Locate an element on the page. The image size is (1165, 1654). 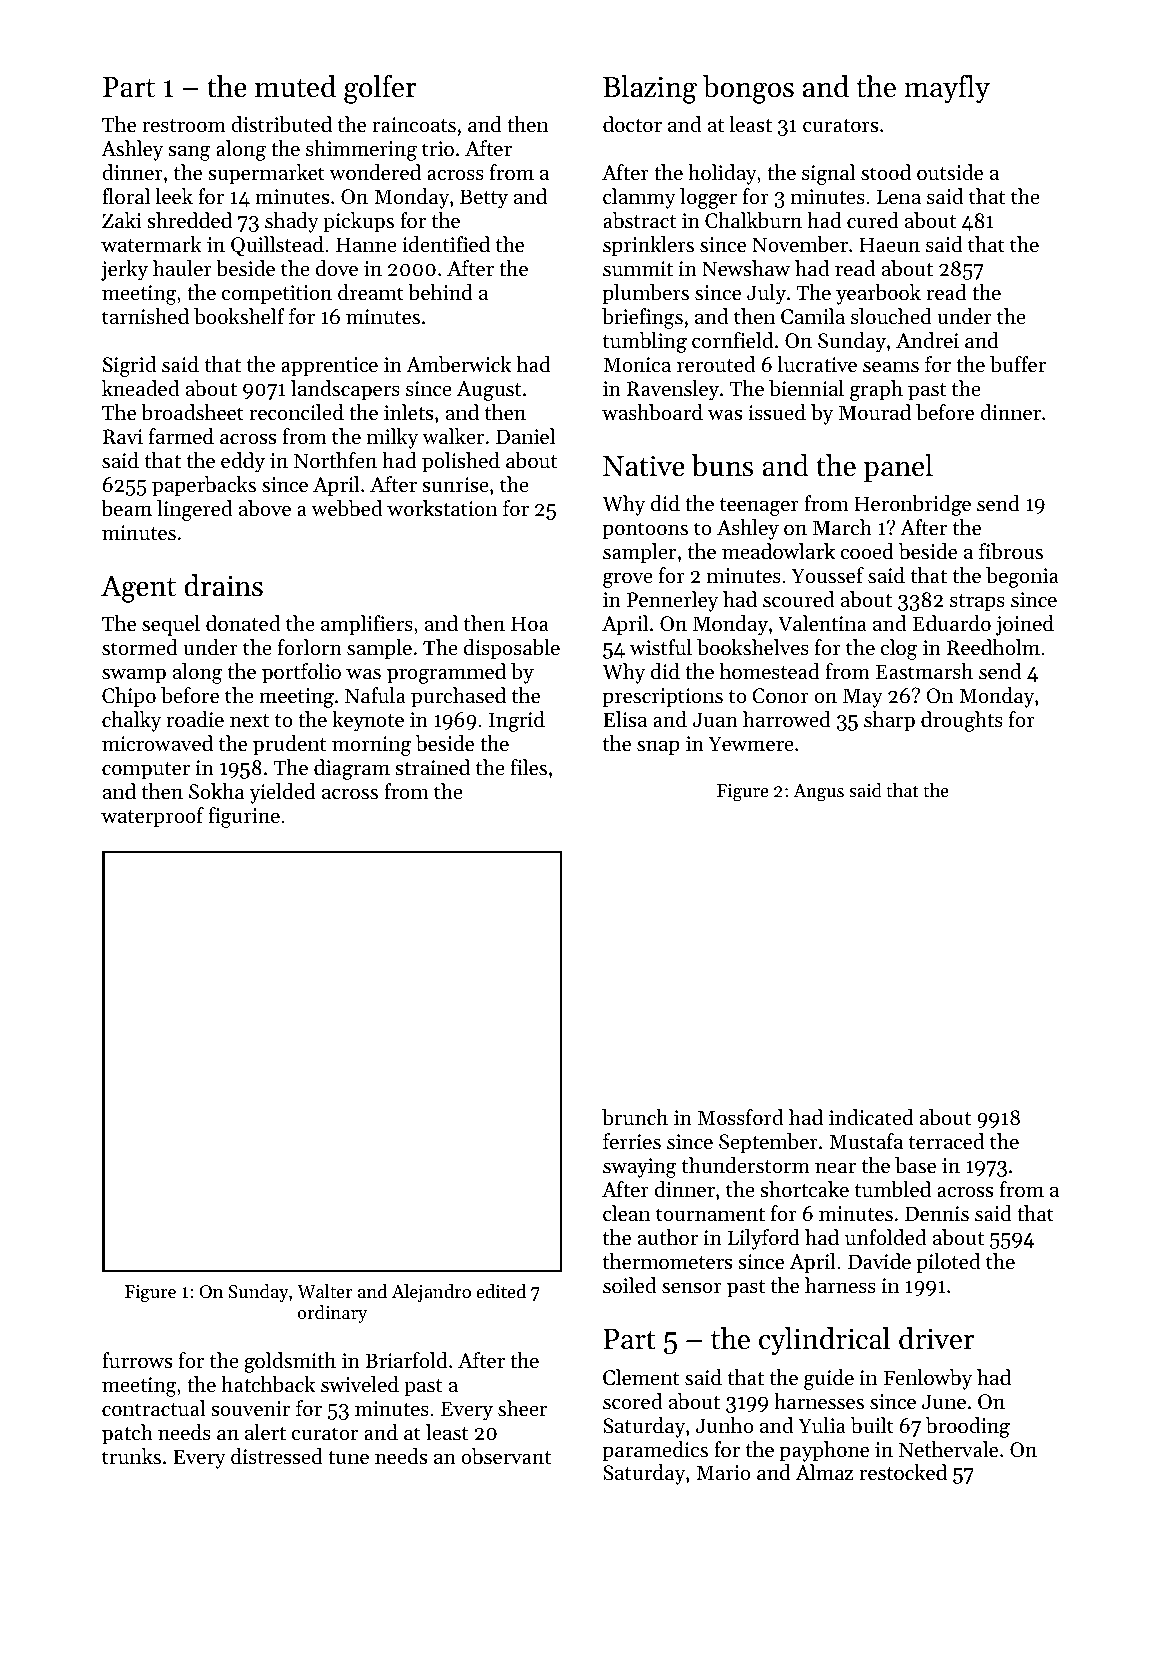
golfer is located at coordinates (380, 89).
